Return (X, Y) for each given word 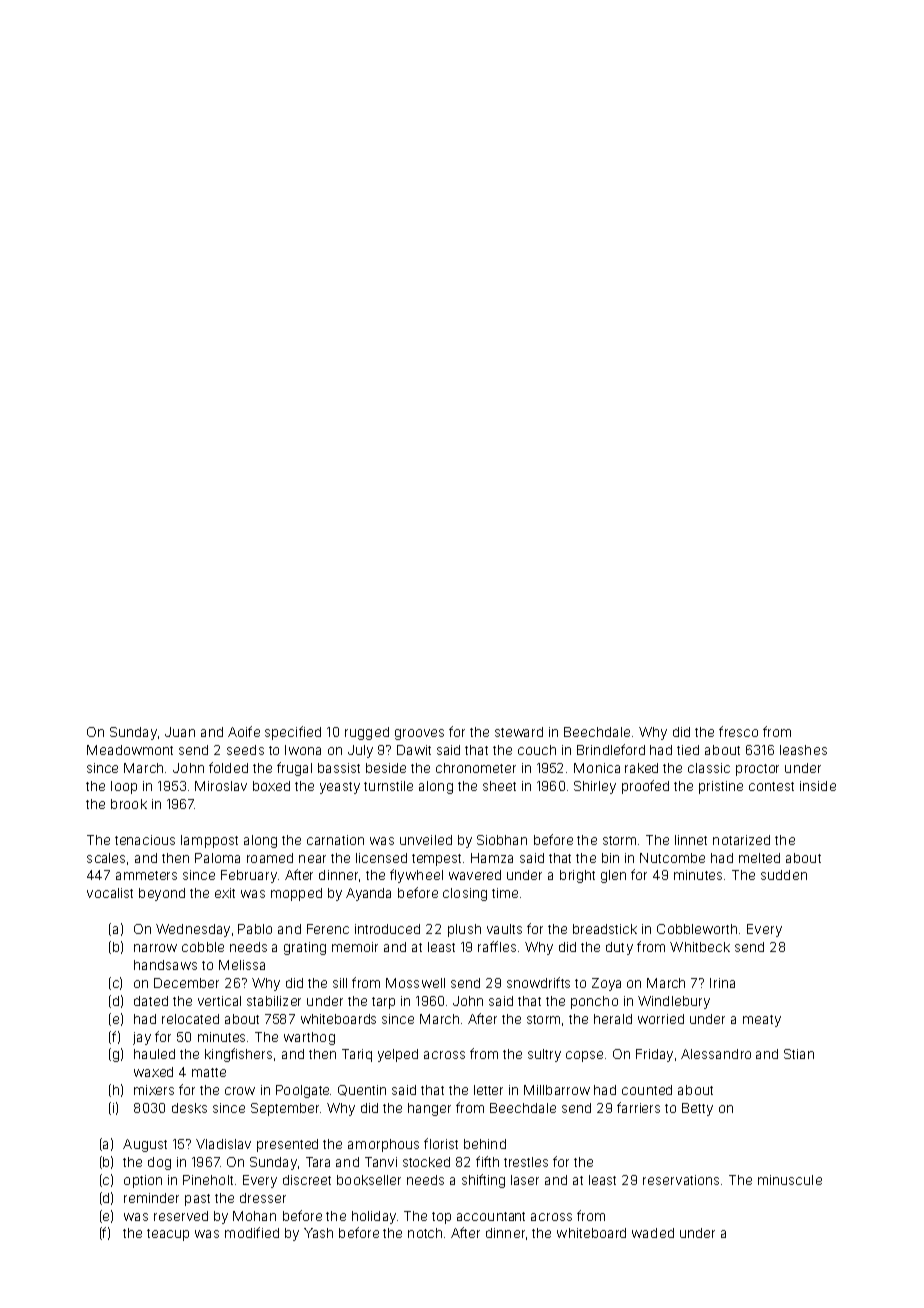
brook (129, 804)
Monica (597, 768)
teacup (168, 1235)
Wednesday (193, 930)
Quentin (362, 1090)
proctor (757, 770)
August (145, 1145)
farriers (638, 1107)
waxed (153, 1072)
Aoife (244, 731)
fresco (738, 731)
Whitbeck (700, 947)
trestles (526, 1162)
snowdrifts (538, 982)
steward (519, 732)
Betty (697, 1109)
